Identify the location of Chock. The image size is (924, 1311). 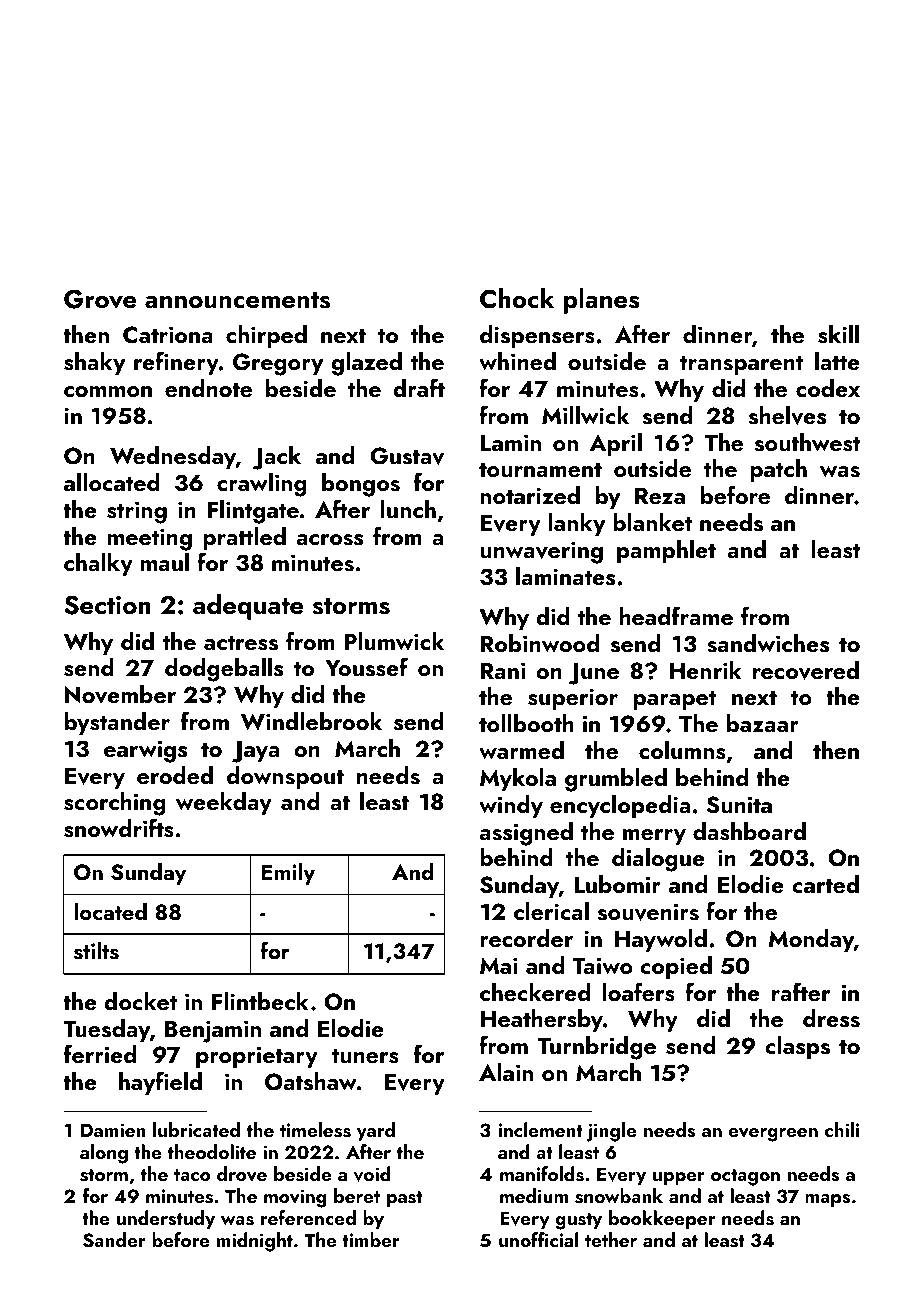
(517, 298).
